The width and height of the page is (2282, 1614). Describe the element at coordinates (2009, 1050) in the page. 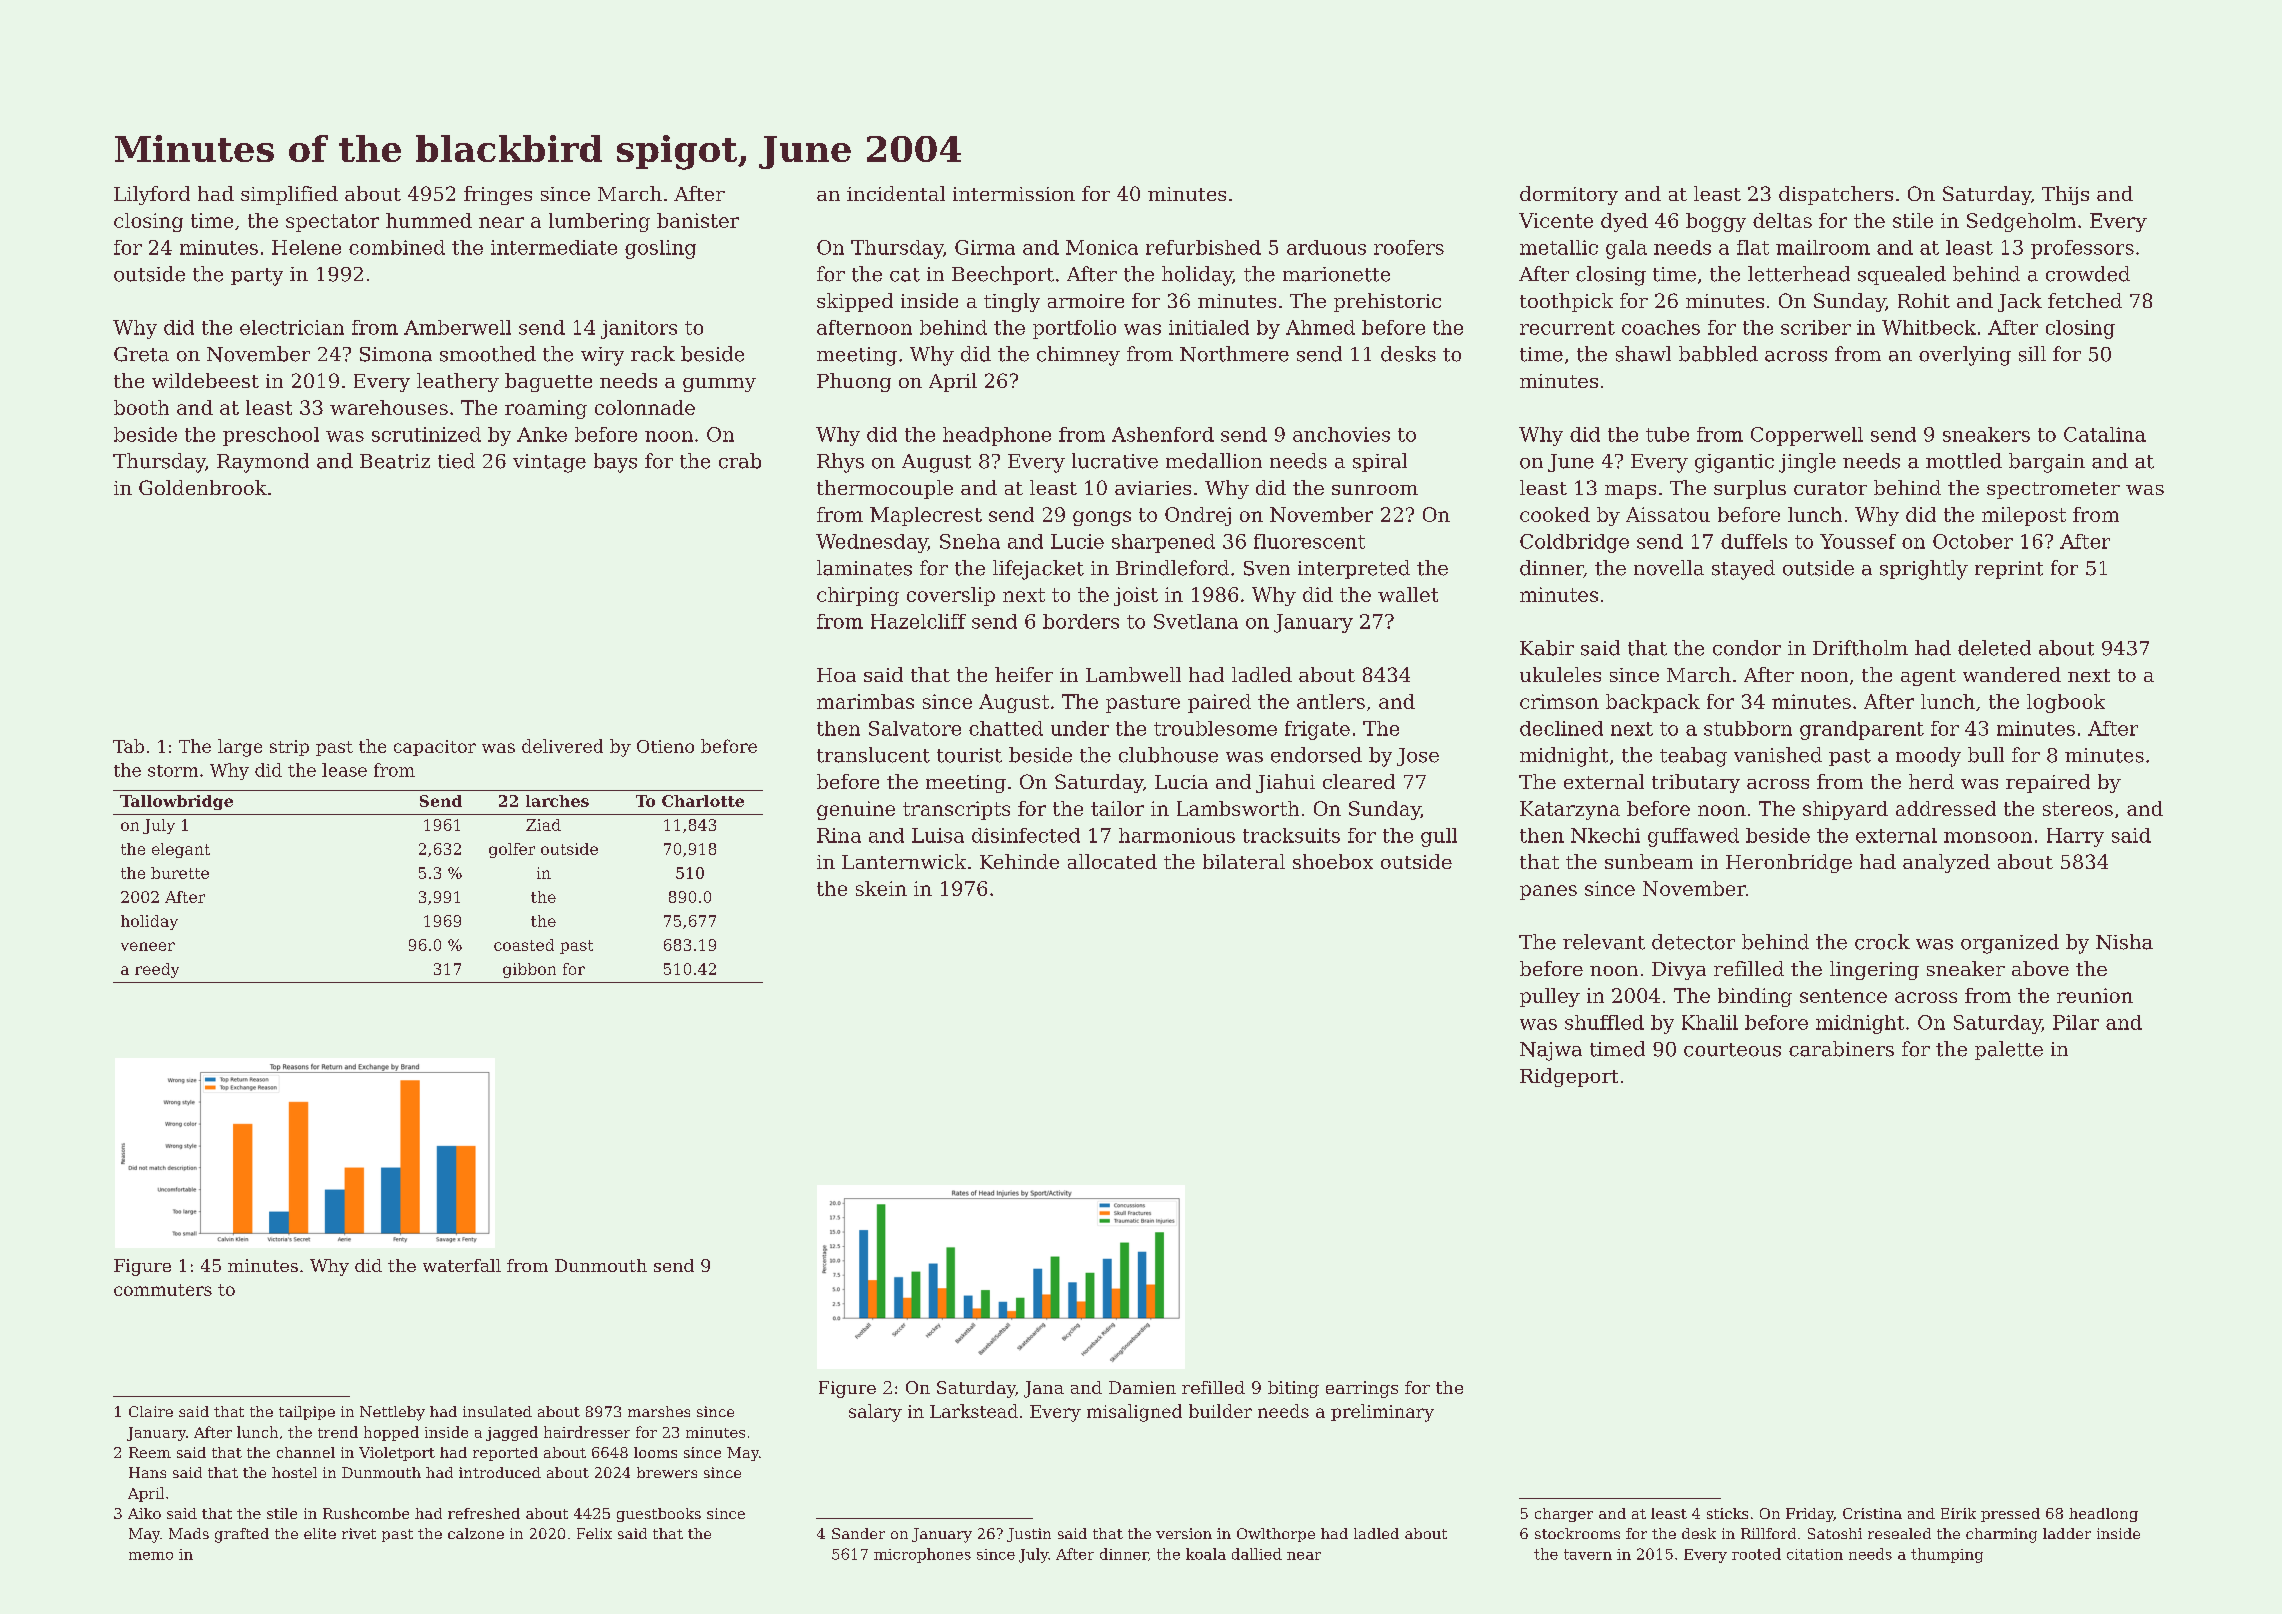

I see `palette` at that location.
